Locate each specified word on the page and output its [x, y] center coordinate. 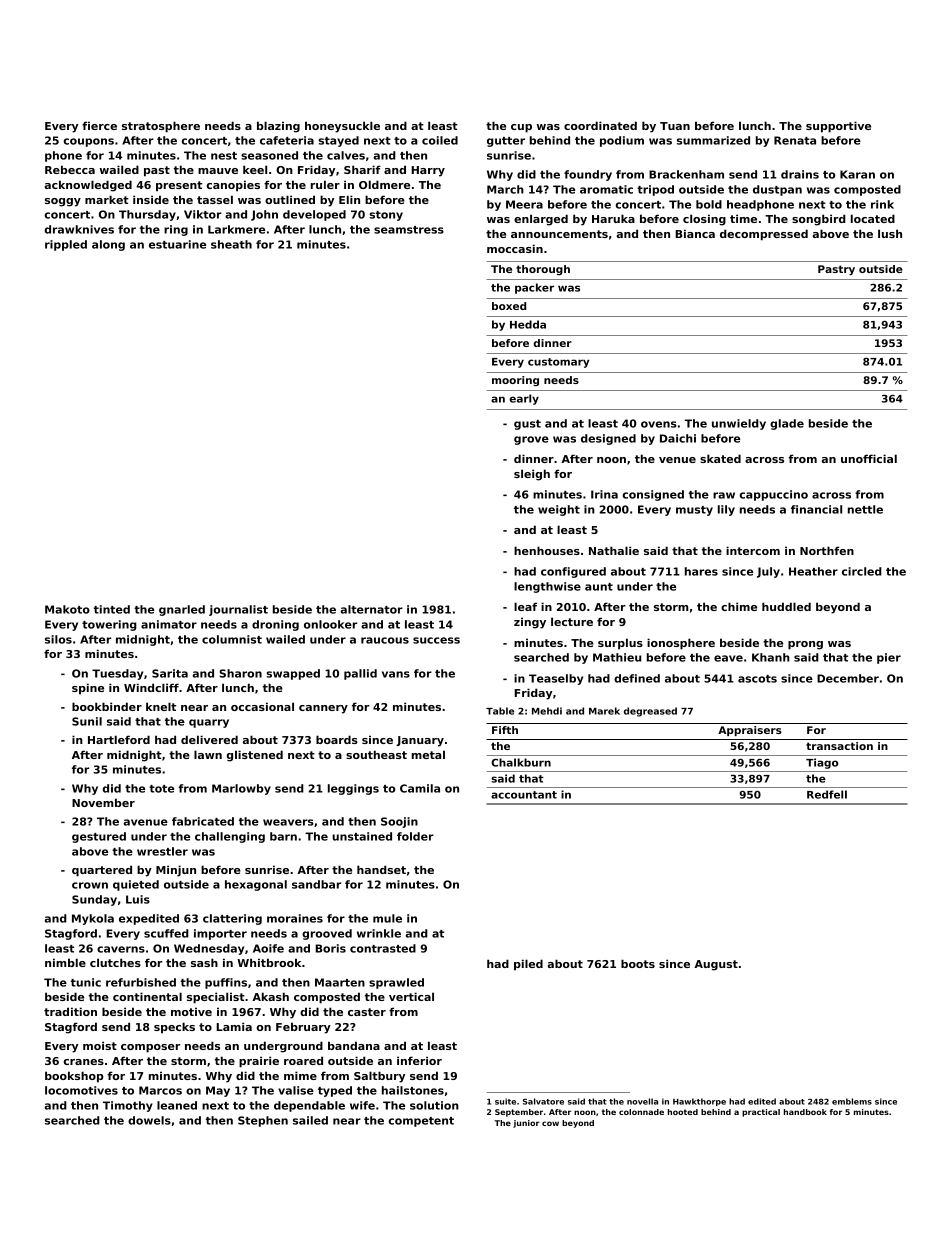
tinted [112, 609]
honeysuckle [342, 127]
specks [174, 1028]
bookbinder [107, 706]
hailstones [413, 1090]
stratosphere [161, 127]
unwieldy [739, 424]
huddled [786, 606]
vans [396, 674]
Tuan [675, 126]
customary [558, 363]
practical [761, 1113]
